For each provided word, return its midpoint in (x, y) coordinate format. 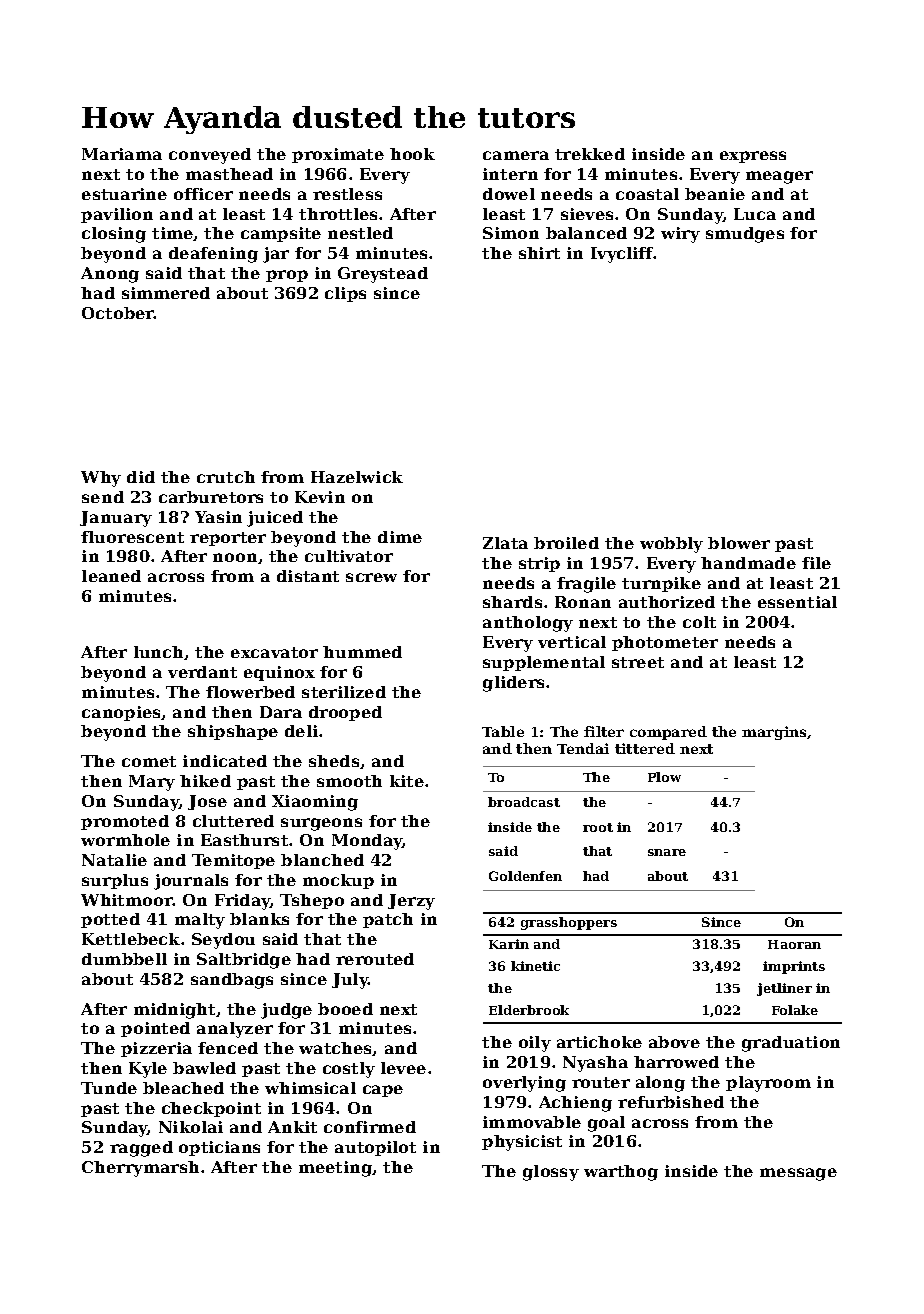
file (816, 563)
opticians (219, 1148)
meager (779, 177)
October (118, 313)
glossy (551, 1173)
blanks (259, 919)
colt (699, 622)
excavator (274, 652)
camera (516, 155)
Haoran (794, 944)
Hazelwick (357, 477)
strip (539, 564)
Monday (367, 842)
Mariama (122, 154)
